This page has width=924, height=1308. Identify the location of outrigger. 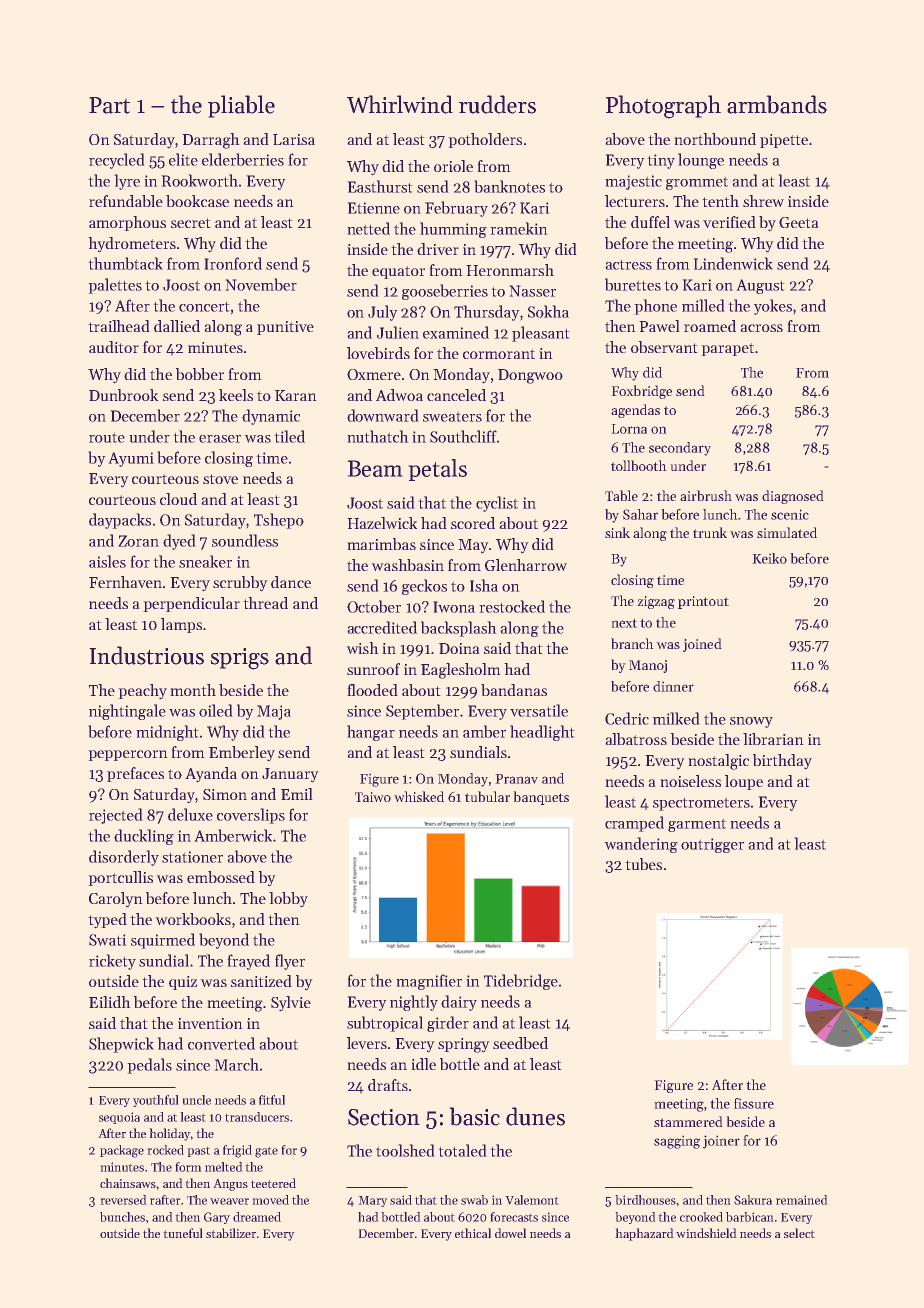
(712, 845).
